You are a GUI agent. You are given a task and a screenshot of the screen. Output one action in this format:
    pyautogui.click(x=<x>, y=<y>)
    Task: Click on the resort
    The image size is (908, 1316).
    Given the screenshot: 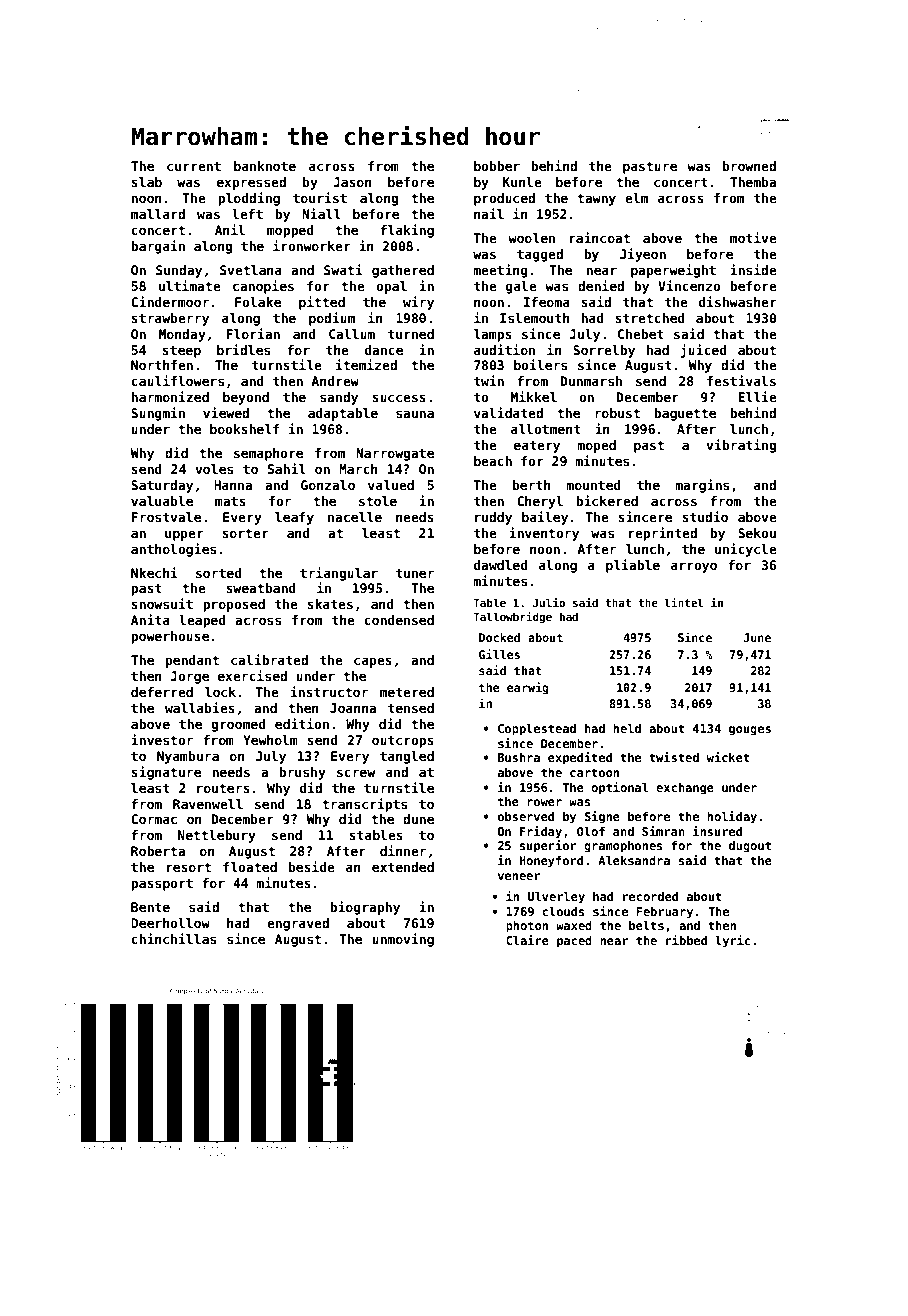 What is the action you would take?
    pyautogui.click(x=189, y=867)
